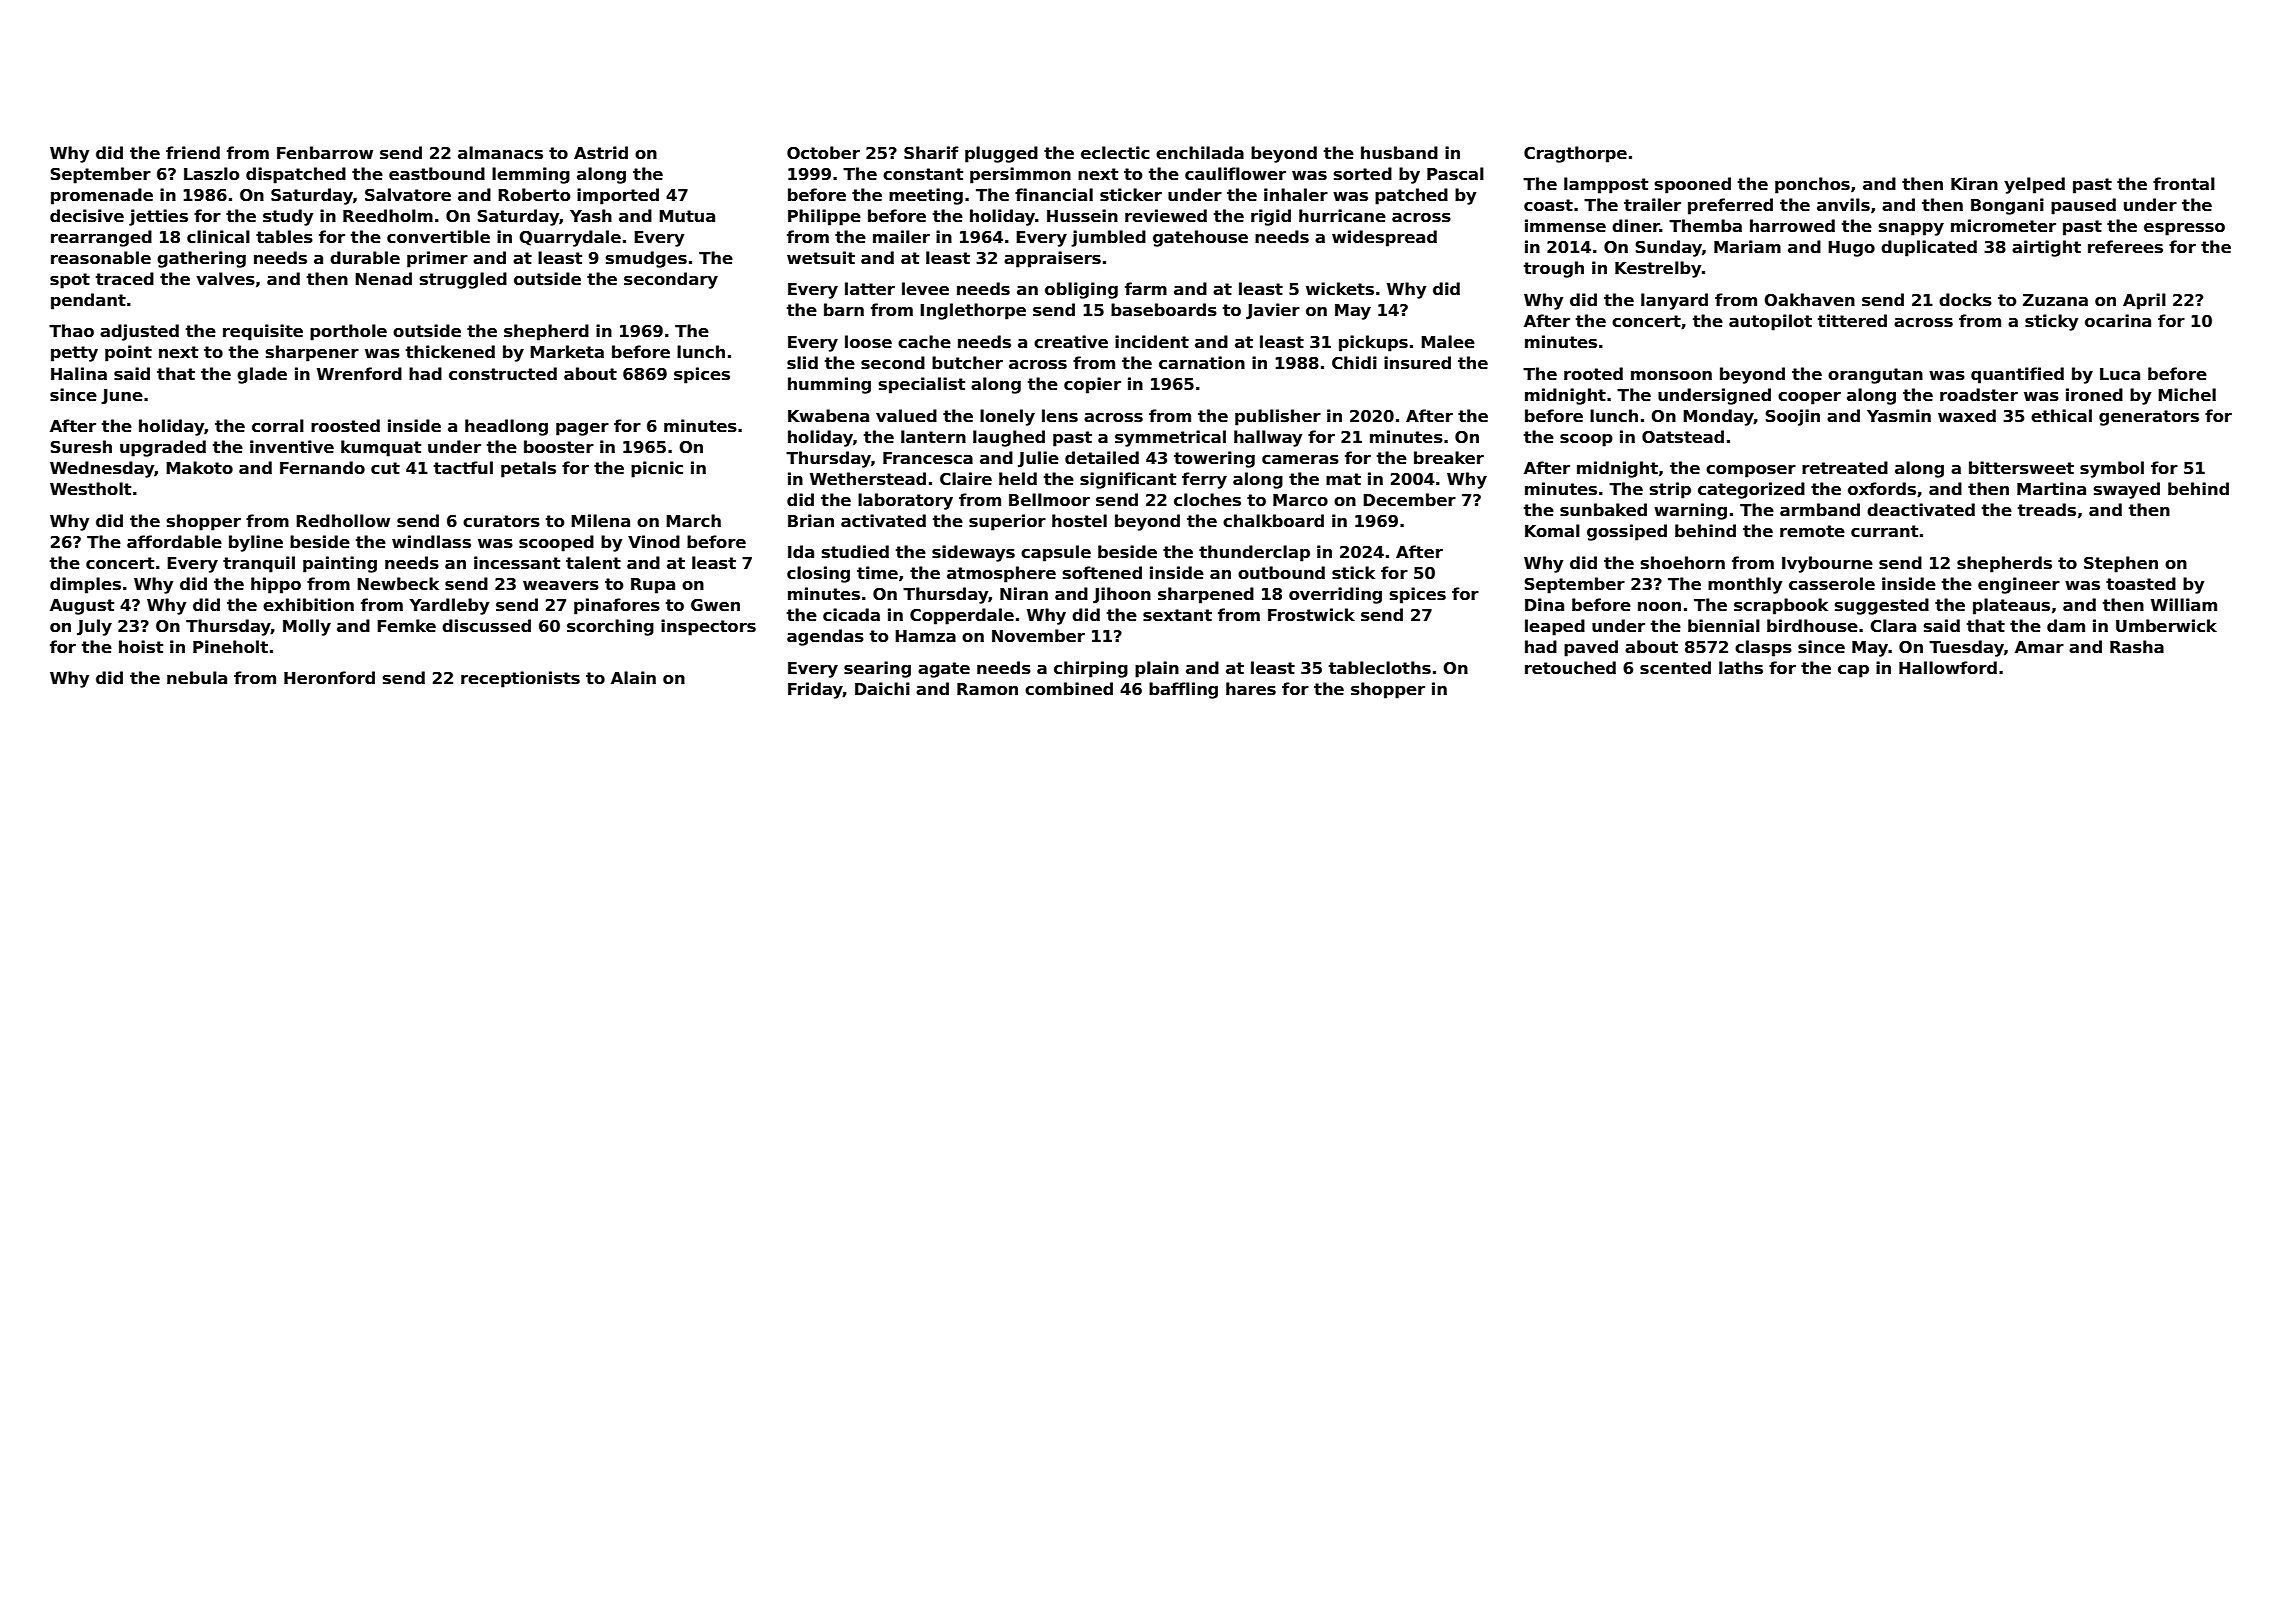  I want to click on Fernando, so click(322, 468).
